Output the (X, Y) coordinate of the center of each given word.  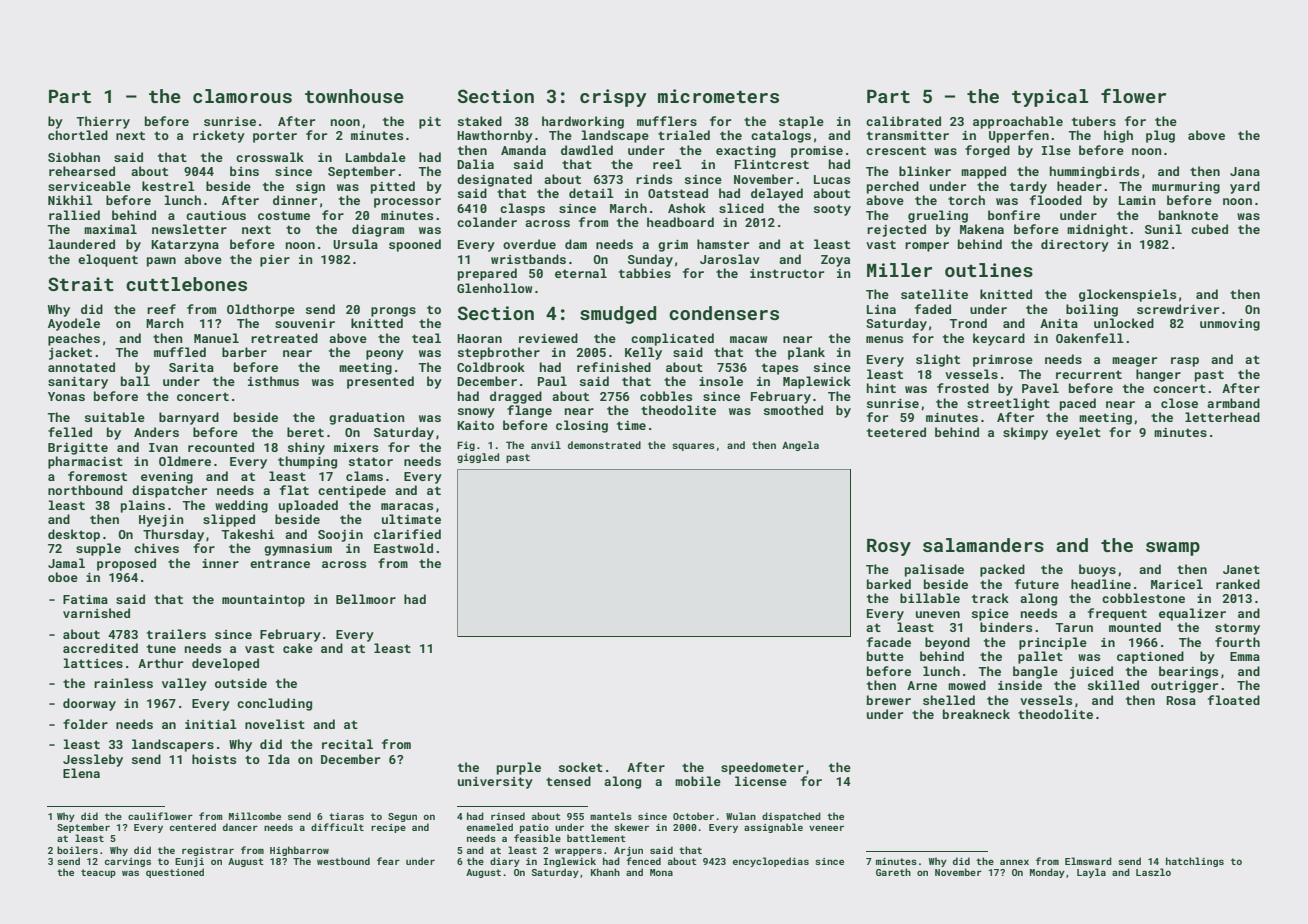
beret (305, 432)
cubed (1209, 229)
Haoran (479, 338)
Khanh (605, 872)
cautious (216, 215)
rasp (1185, 362)
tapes (780, 369)
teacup (98, 873)
